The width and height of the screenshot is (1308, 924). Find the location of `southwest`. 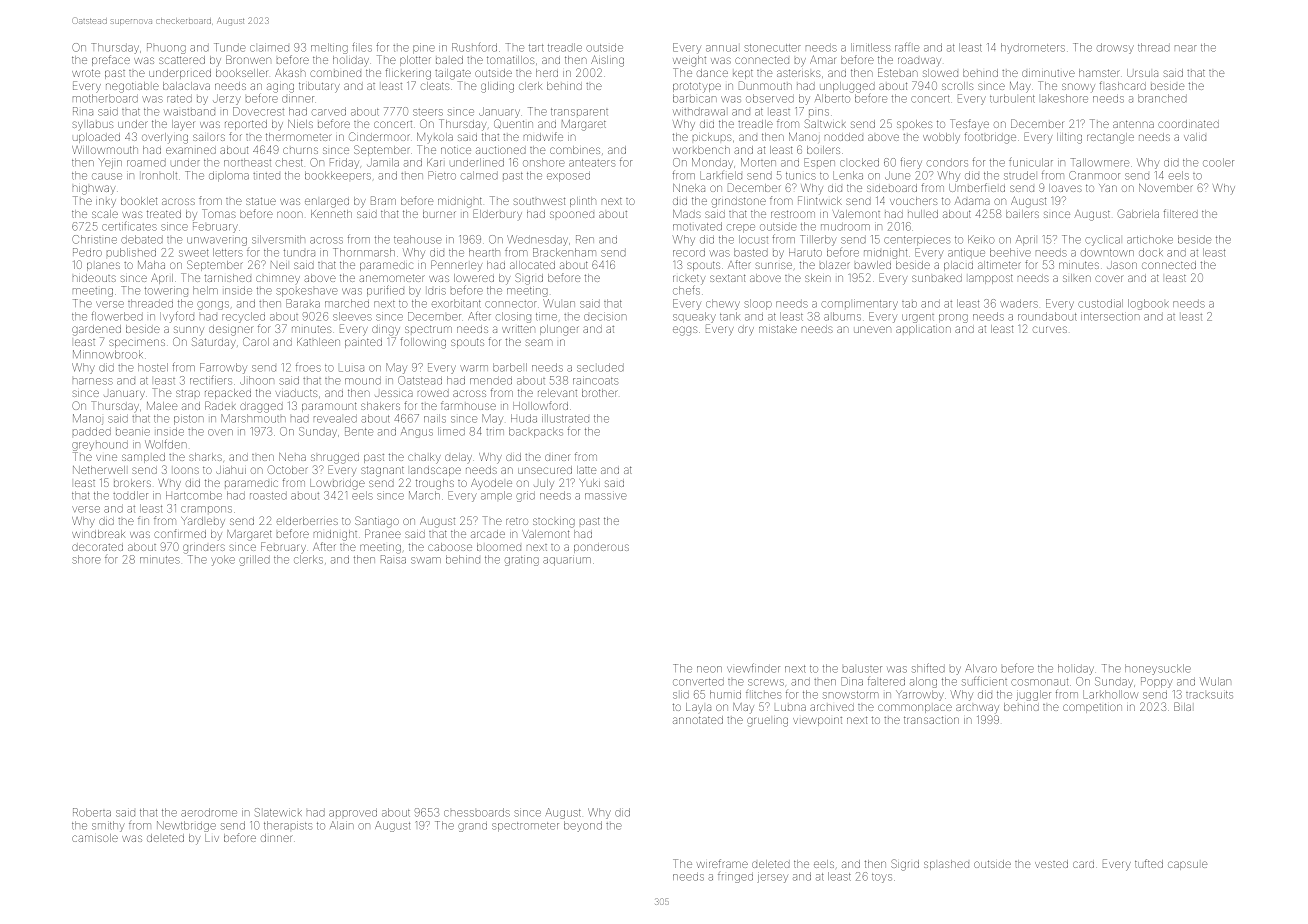

southwest is located at coordinates (539, 201).
